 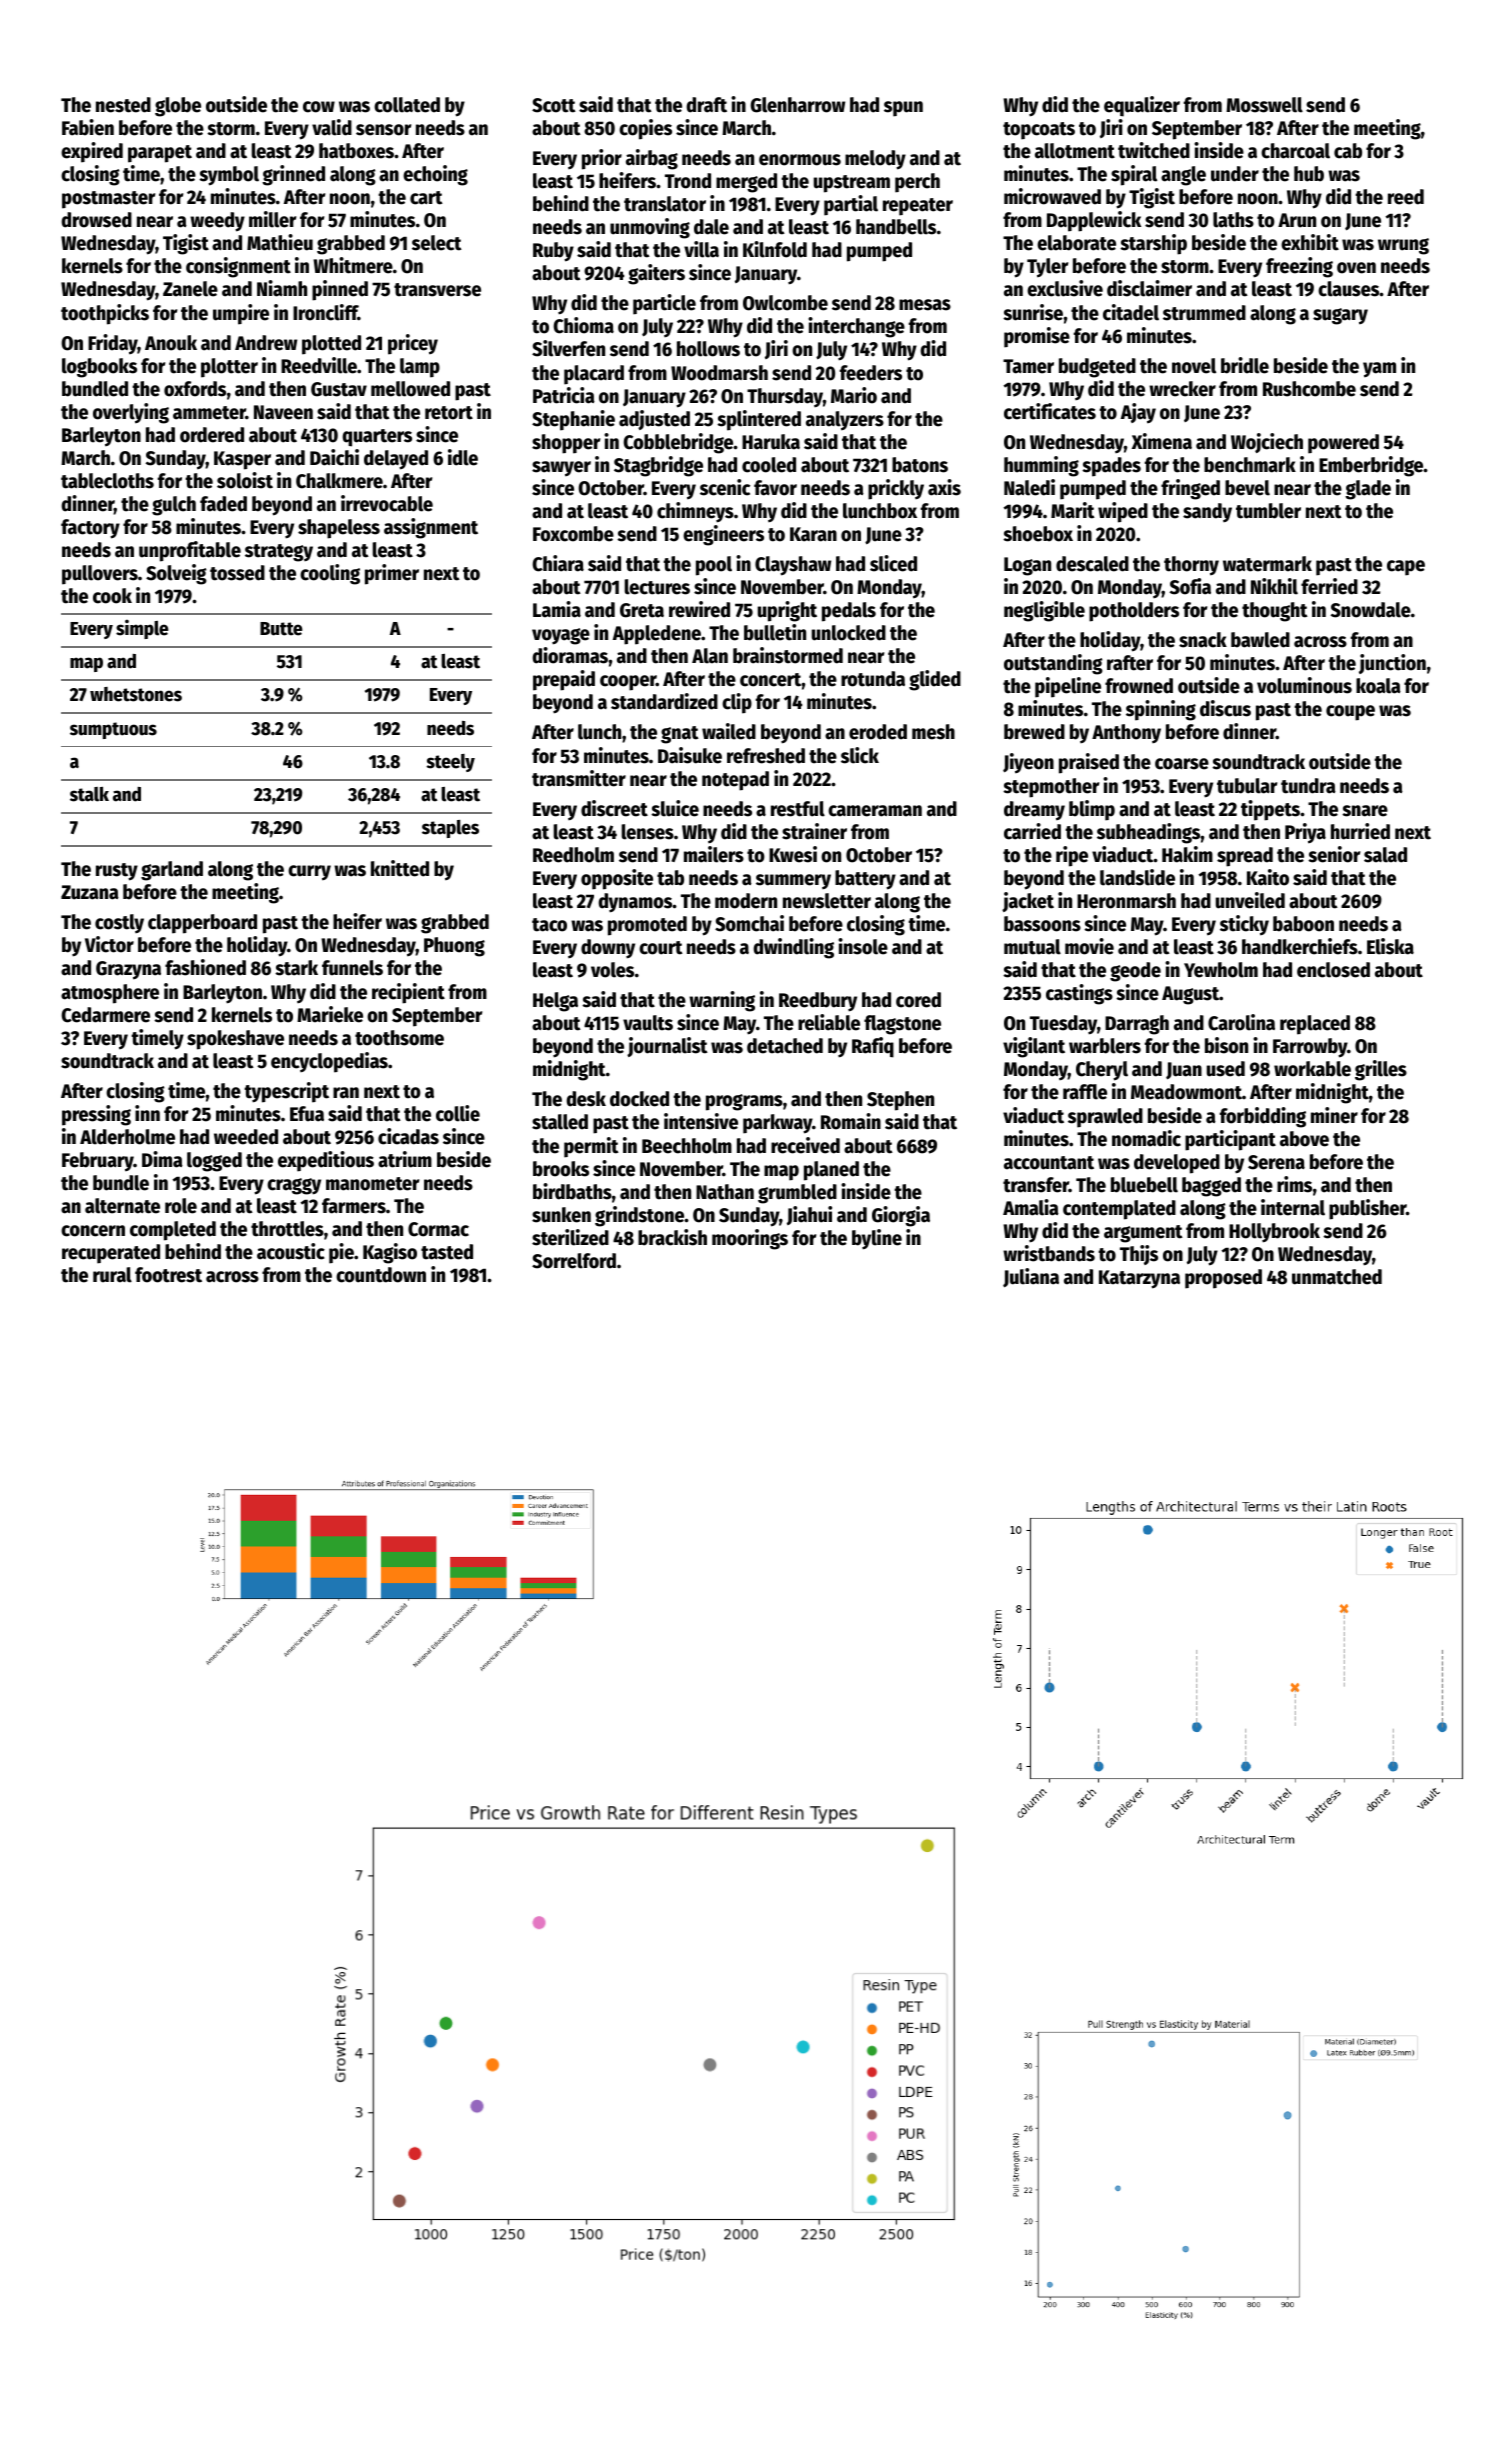 I want to click on wiped, so click(x=1123, y=512).
